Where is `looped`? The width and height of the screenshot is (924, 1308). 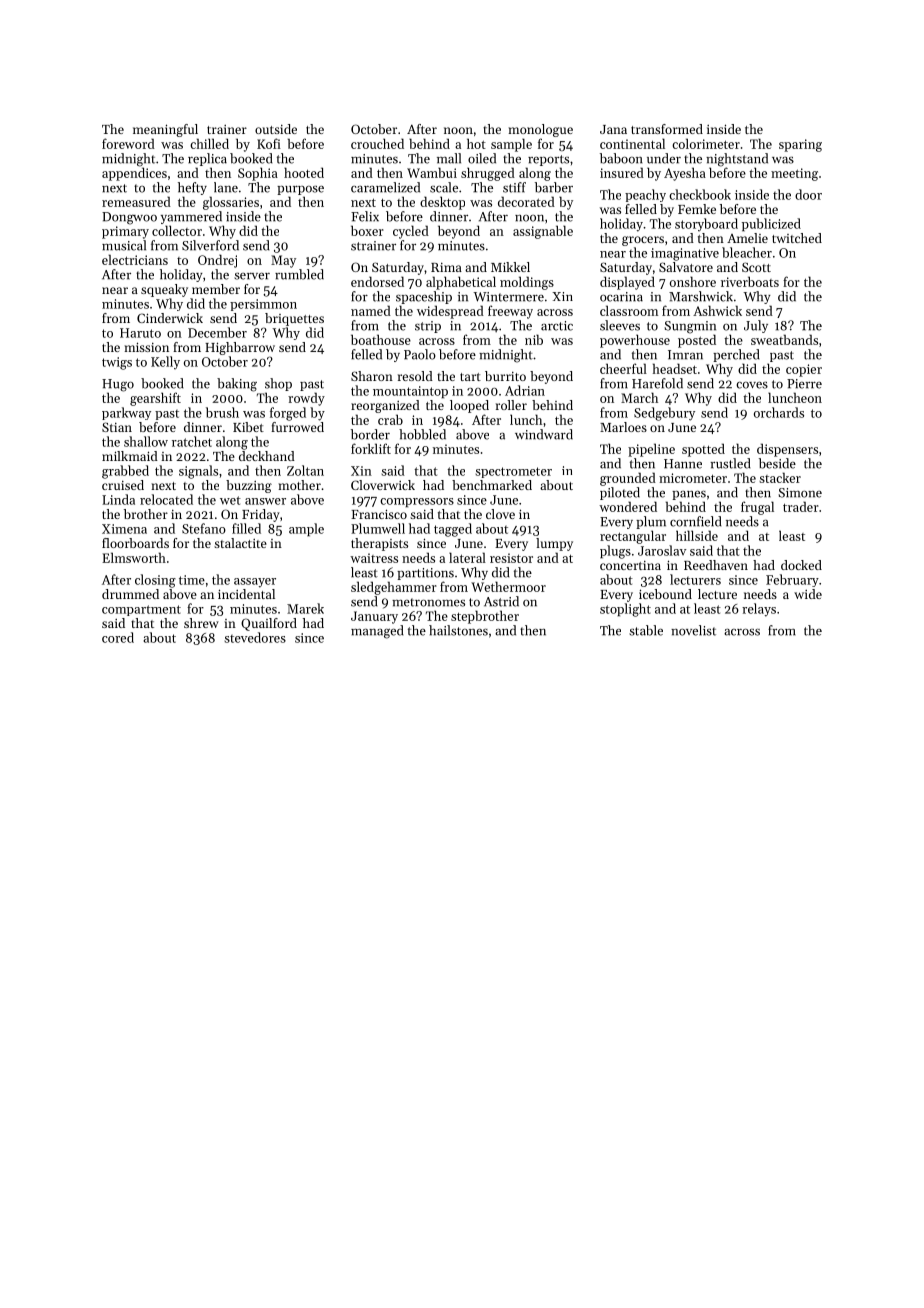 looped is located at coordinates (469, 406).
